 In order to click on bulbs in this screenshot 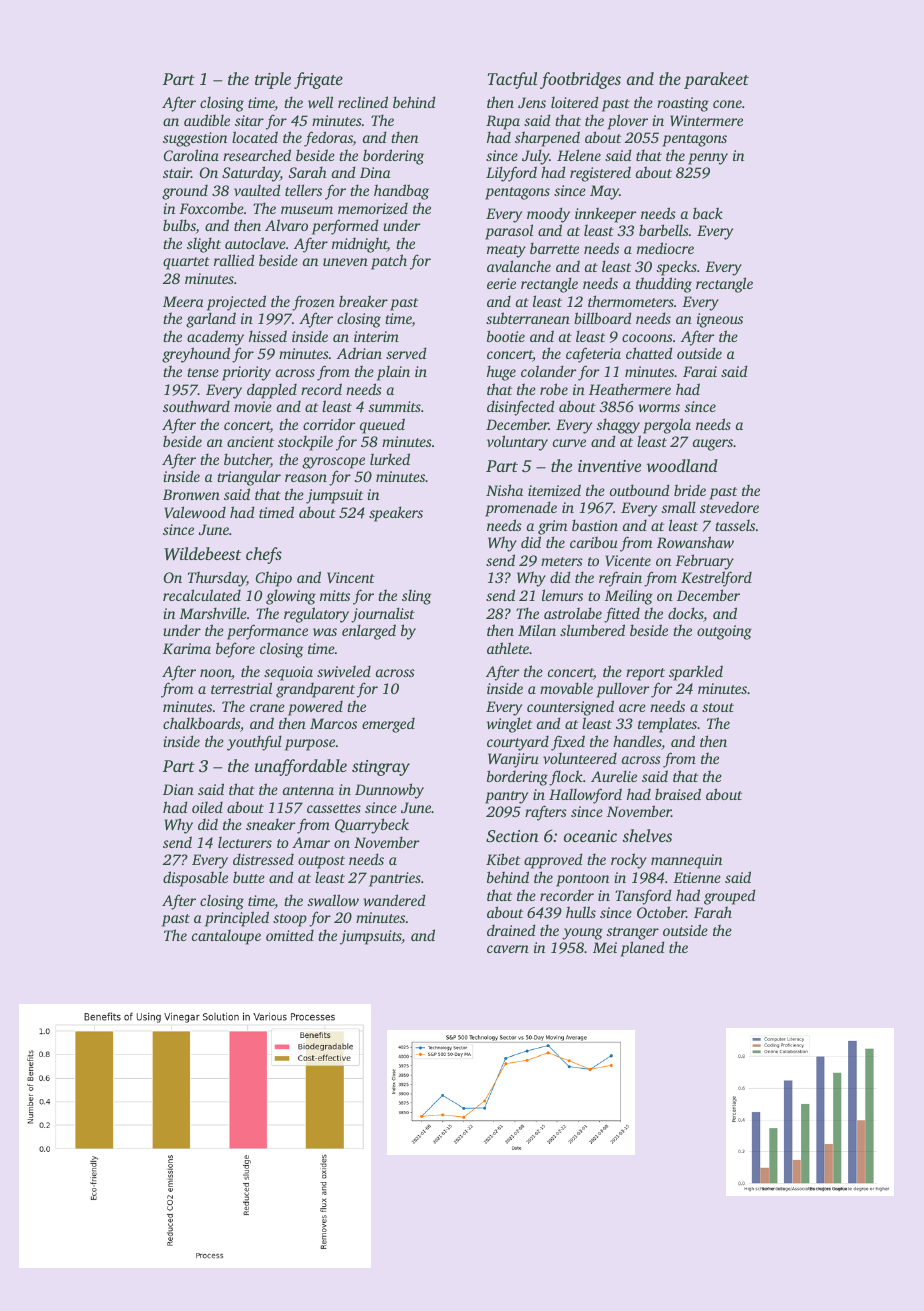, I will do `click(179, 226)`.
